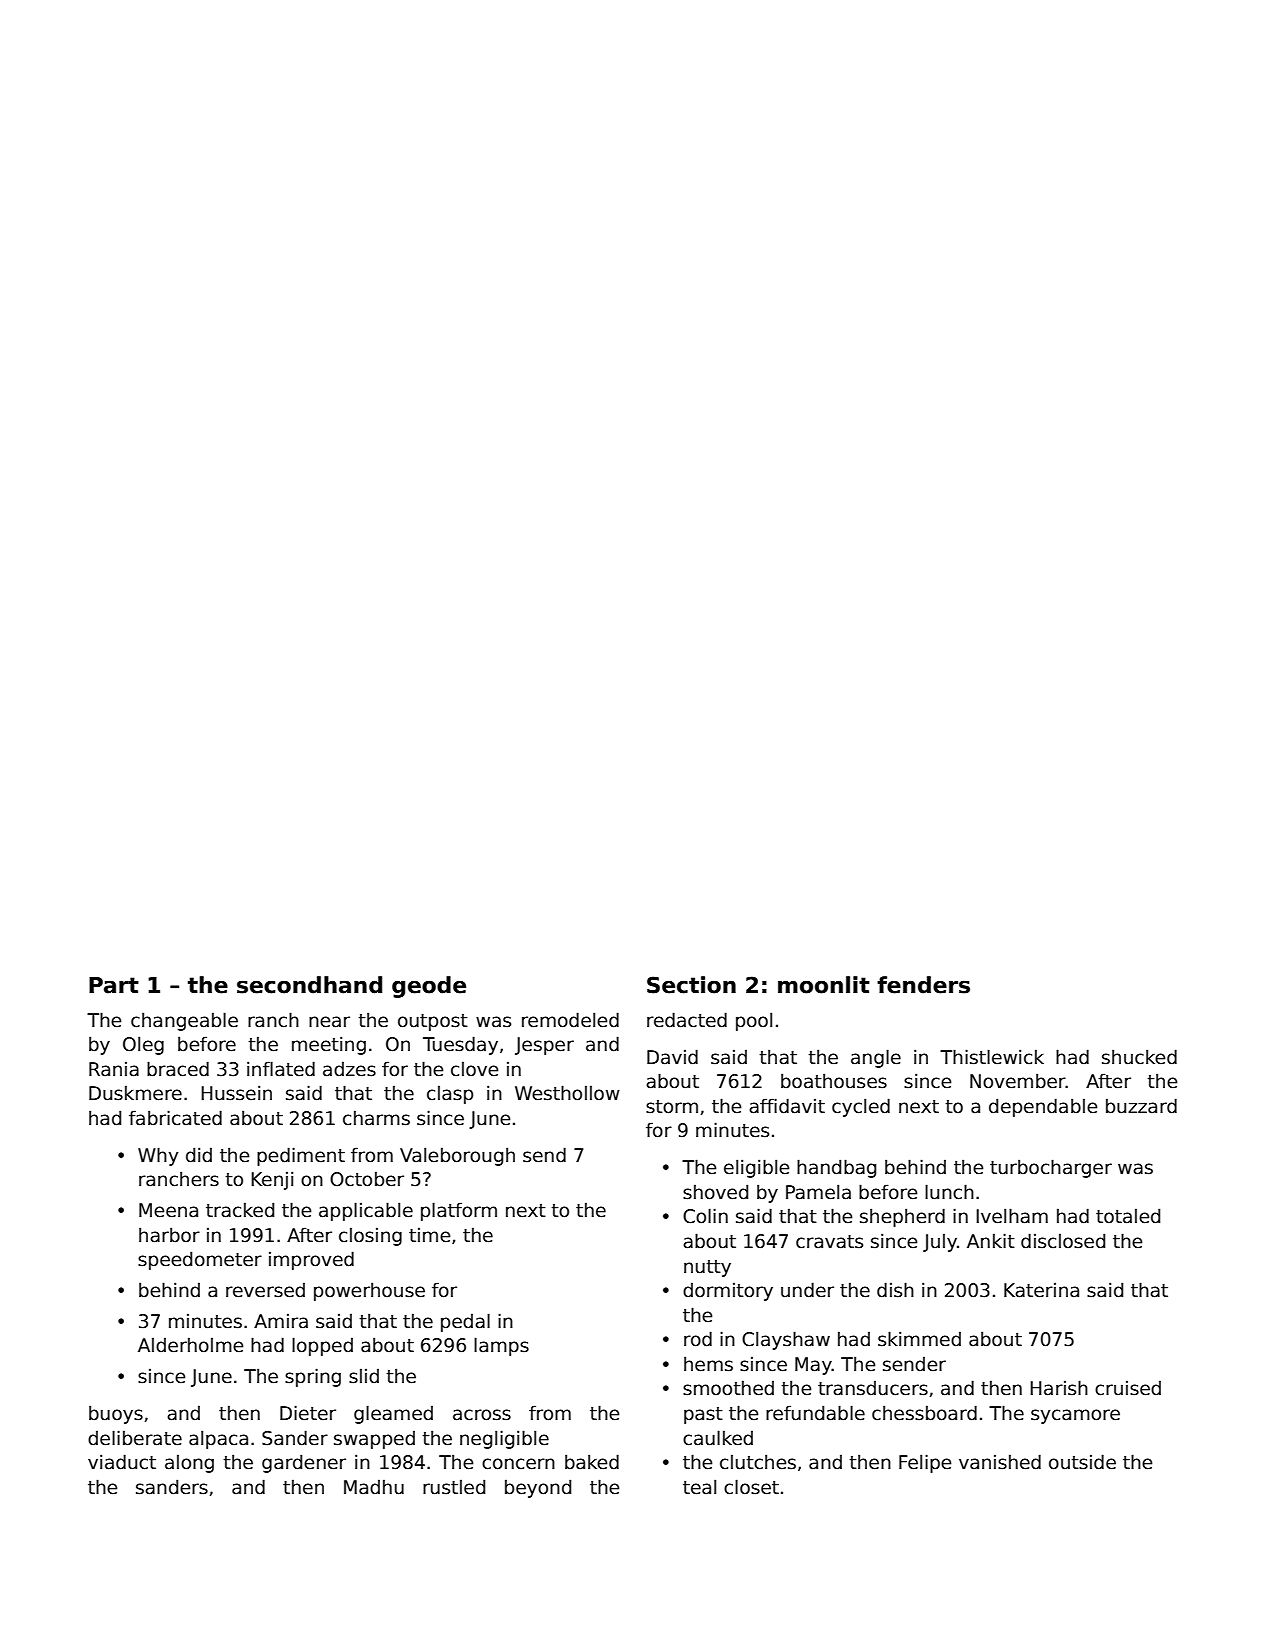 This screenshot has width=1266, height=1639. I want to click on Madhu, so click(374, 1487).
